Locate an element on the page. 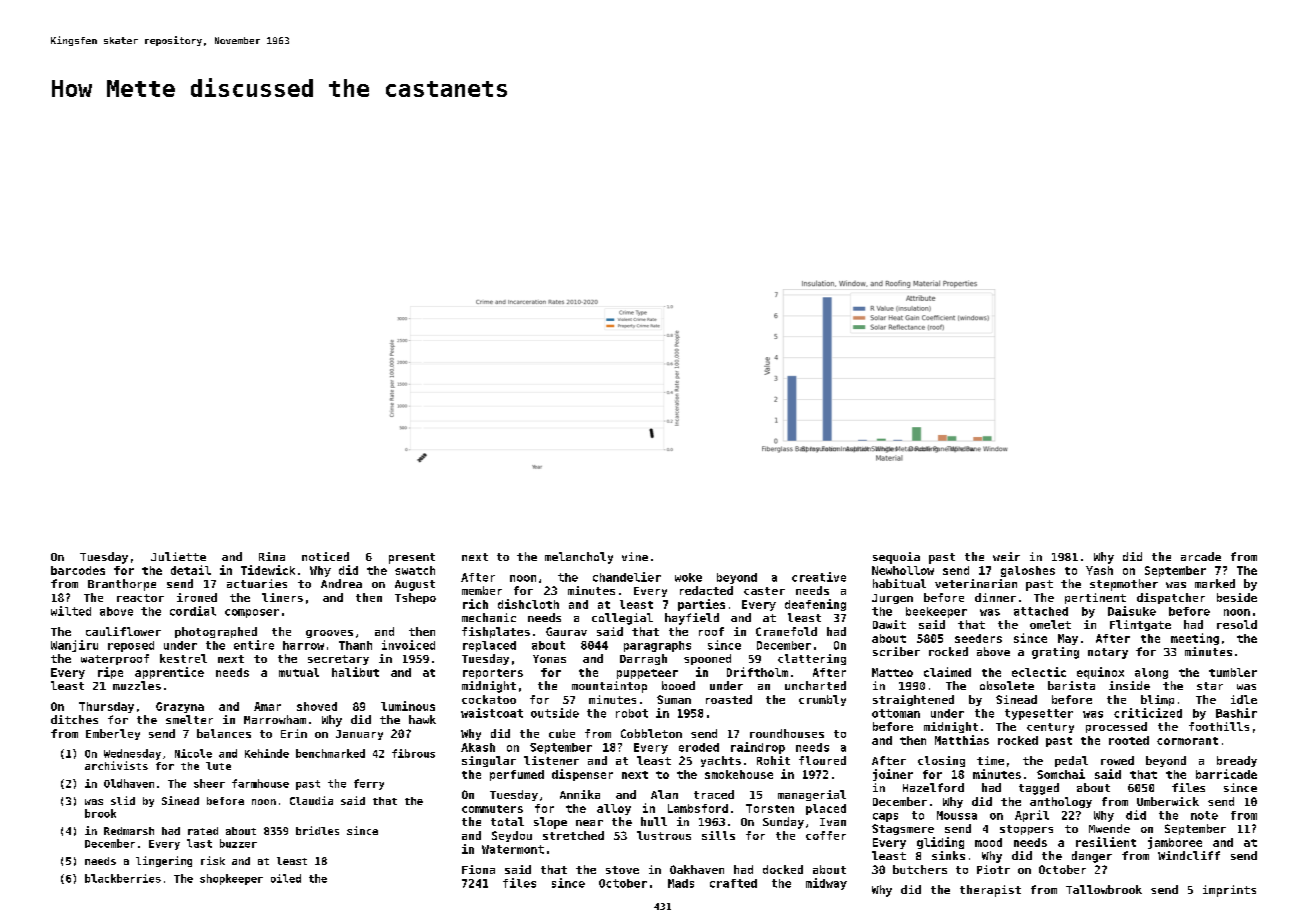 Image resolution: width=1308 pixels, height=924 pixels. lustrous is located at coordinates (664, 835).
